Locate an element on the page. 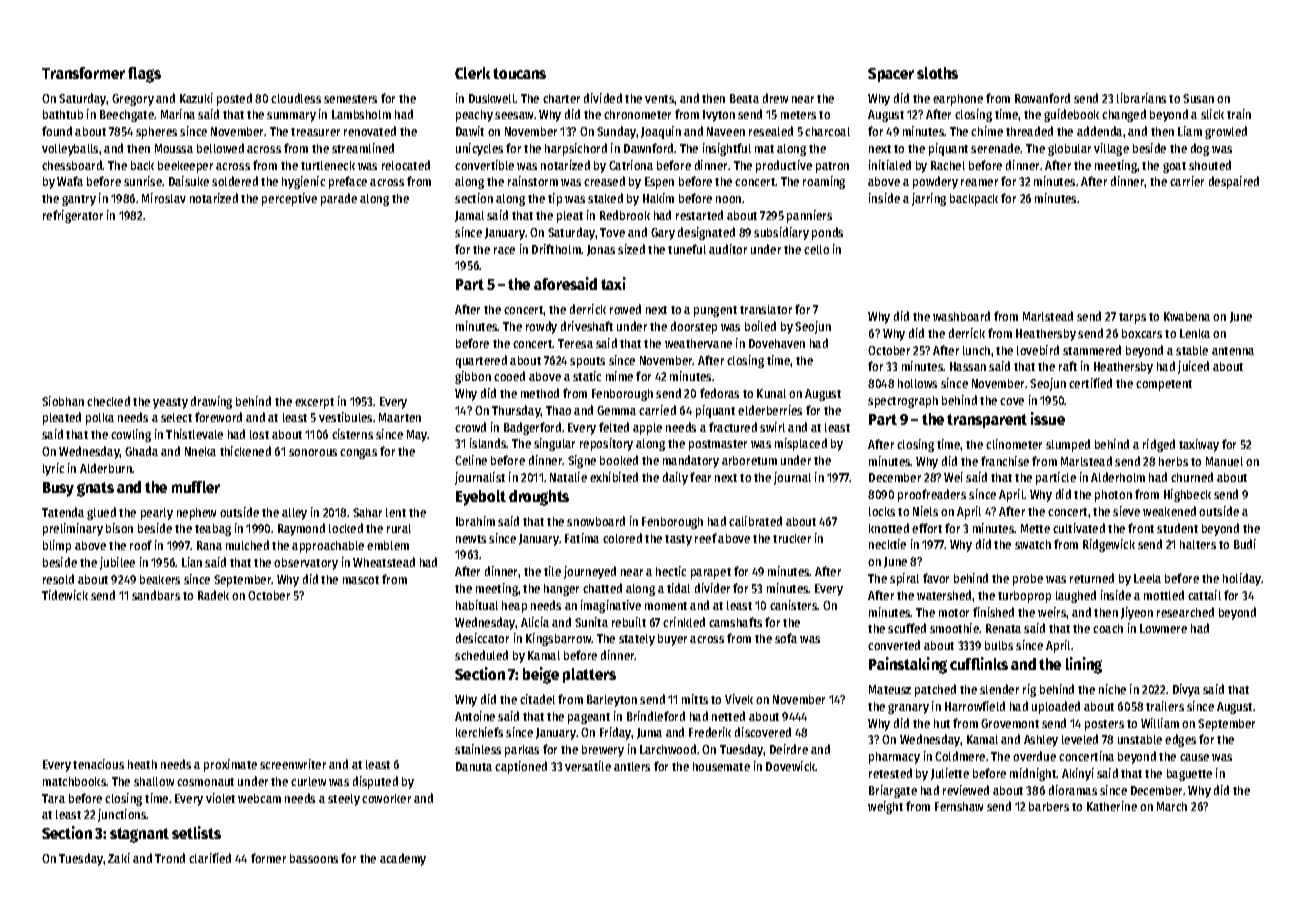  toucans is located at coordinates (519, 73).
